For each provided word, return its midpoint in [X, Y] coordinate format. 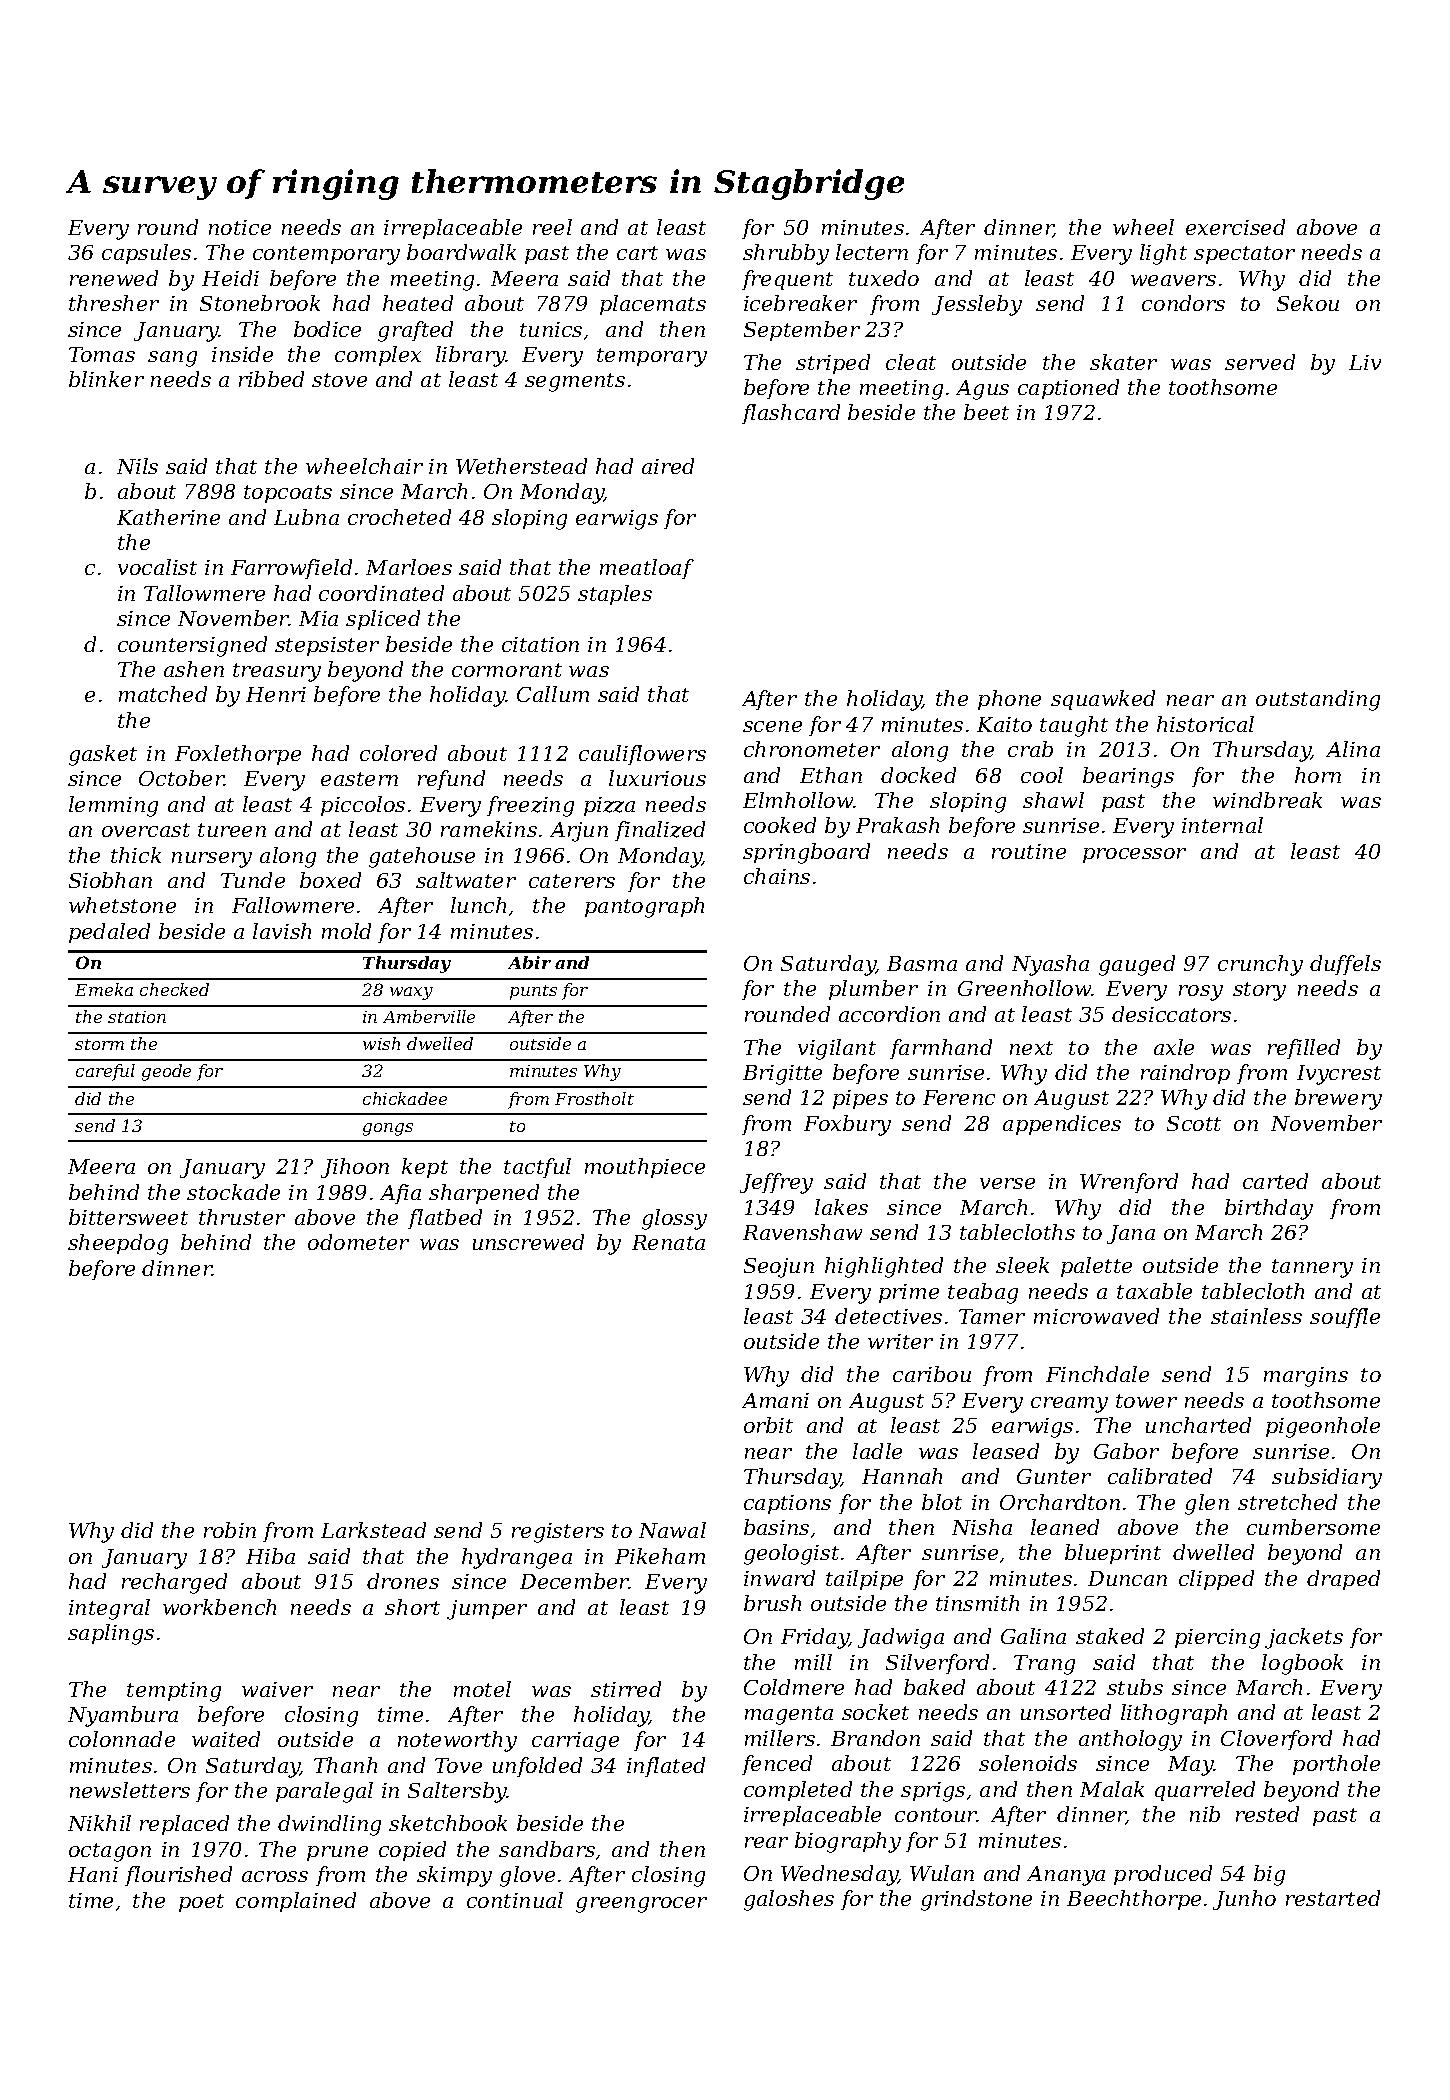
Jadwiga [901, 1638]
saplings [111, 1634]
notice [240, 227]
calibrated [1160, 1476]
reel [552, 227]
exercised [1235, 227]
